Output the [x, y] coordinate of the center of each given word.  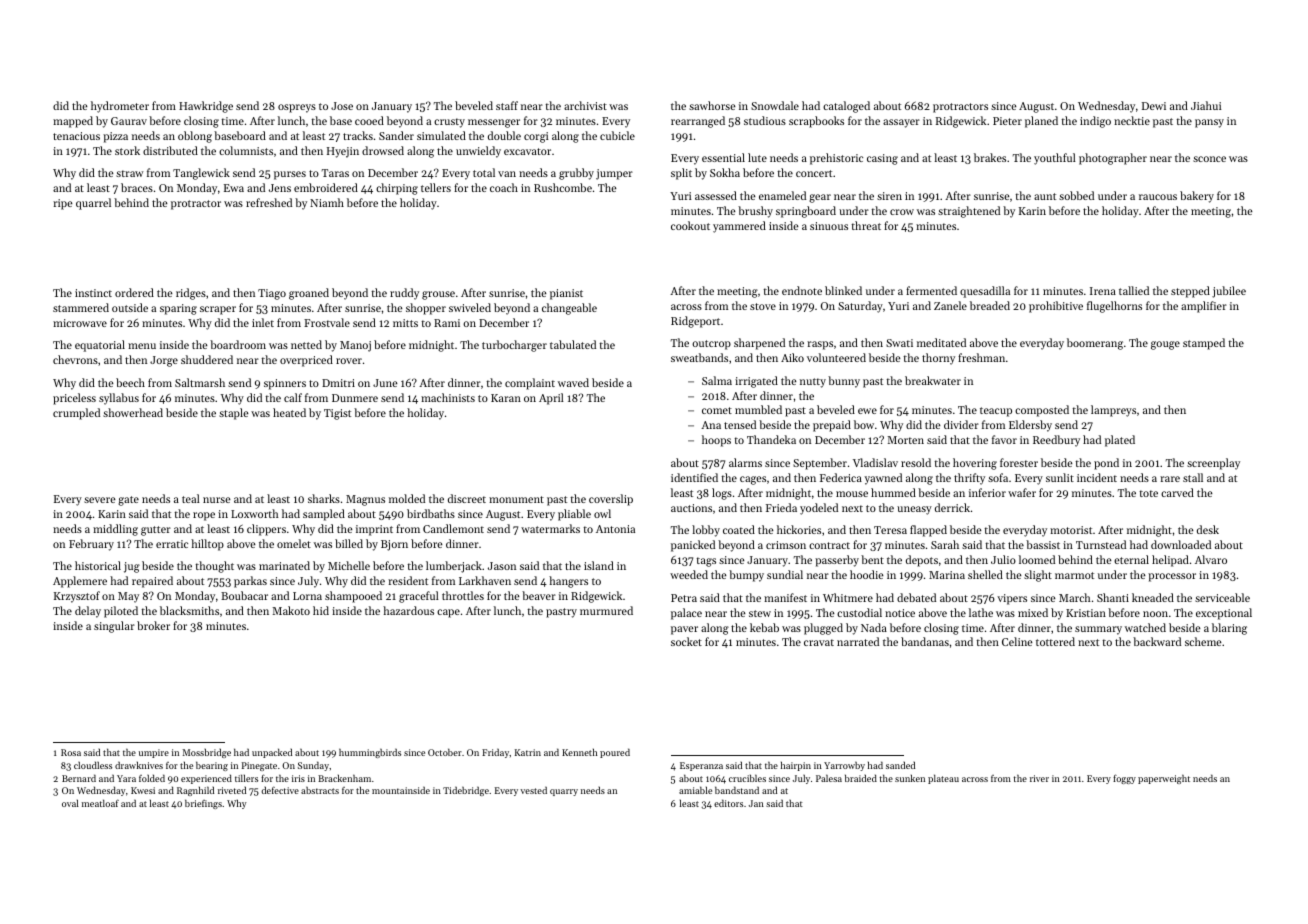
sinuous [829, 226]
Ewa [234, 188]
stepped [1190, 292]
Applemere [80, 582]
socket [686, 641]
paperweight [1164, 779]
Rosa [71, 752]
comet [717, 410]
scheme [1203, 641]
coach [504, 187]
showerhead [133, 412]
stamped [1204, 344]
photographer [1113, 159]
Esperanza [701, 766]
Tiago [272, 294]
